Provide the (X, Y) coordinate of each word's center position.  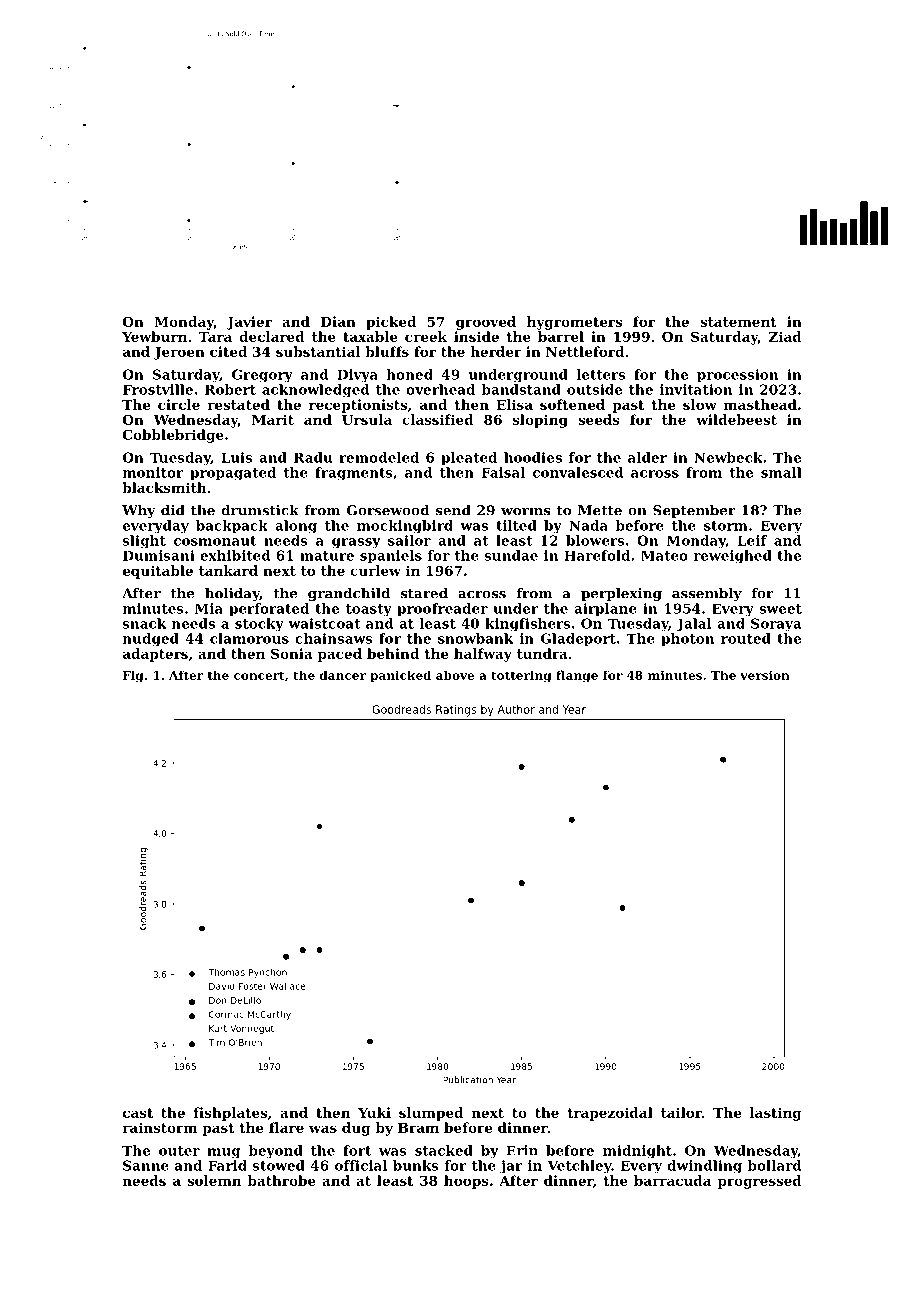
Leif (752, 540)
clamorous (249, 638)
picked (391, 323)
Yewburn (154, 336)
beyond (276, 1152)
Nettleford (585, 351)
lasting (775, 1114)
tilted (516, 525)
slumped (431, 1114)
